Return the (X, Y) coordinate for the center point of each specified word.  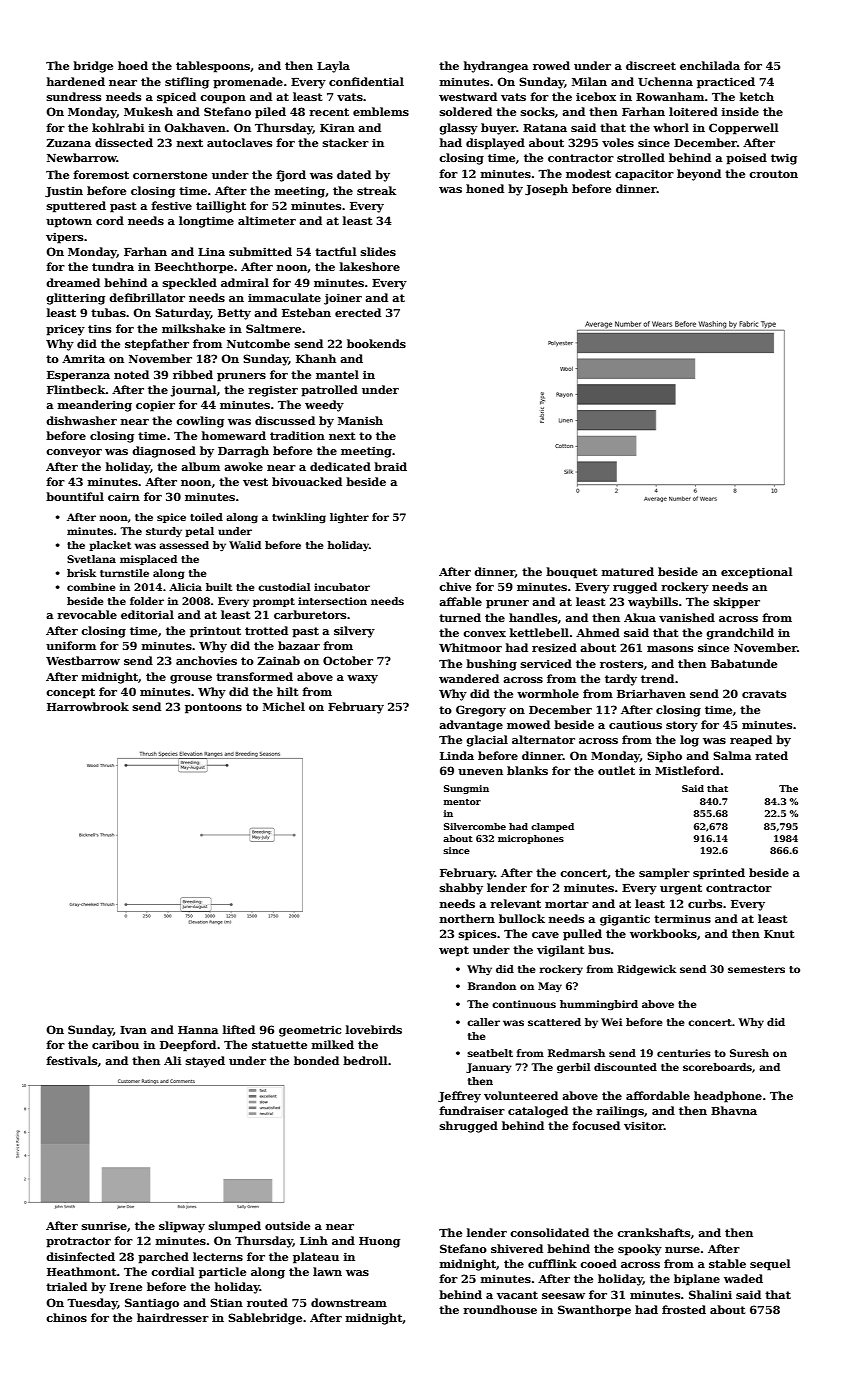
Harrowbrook (88, 706)
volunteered (521, 1095)
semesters (756, 969)
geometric (310, 1031)
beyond (699, 175)
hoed (133, 65)
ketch (757, 96)
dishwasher (81, 420)
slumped (235, 1227)
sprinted (719, 874)
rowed (551, 65)
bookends (376, 343)
